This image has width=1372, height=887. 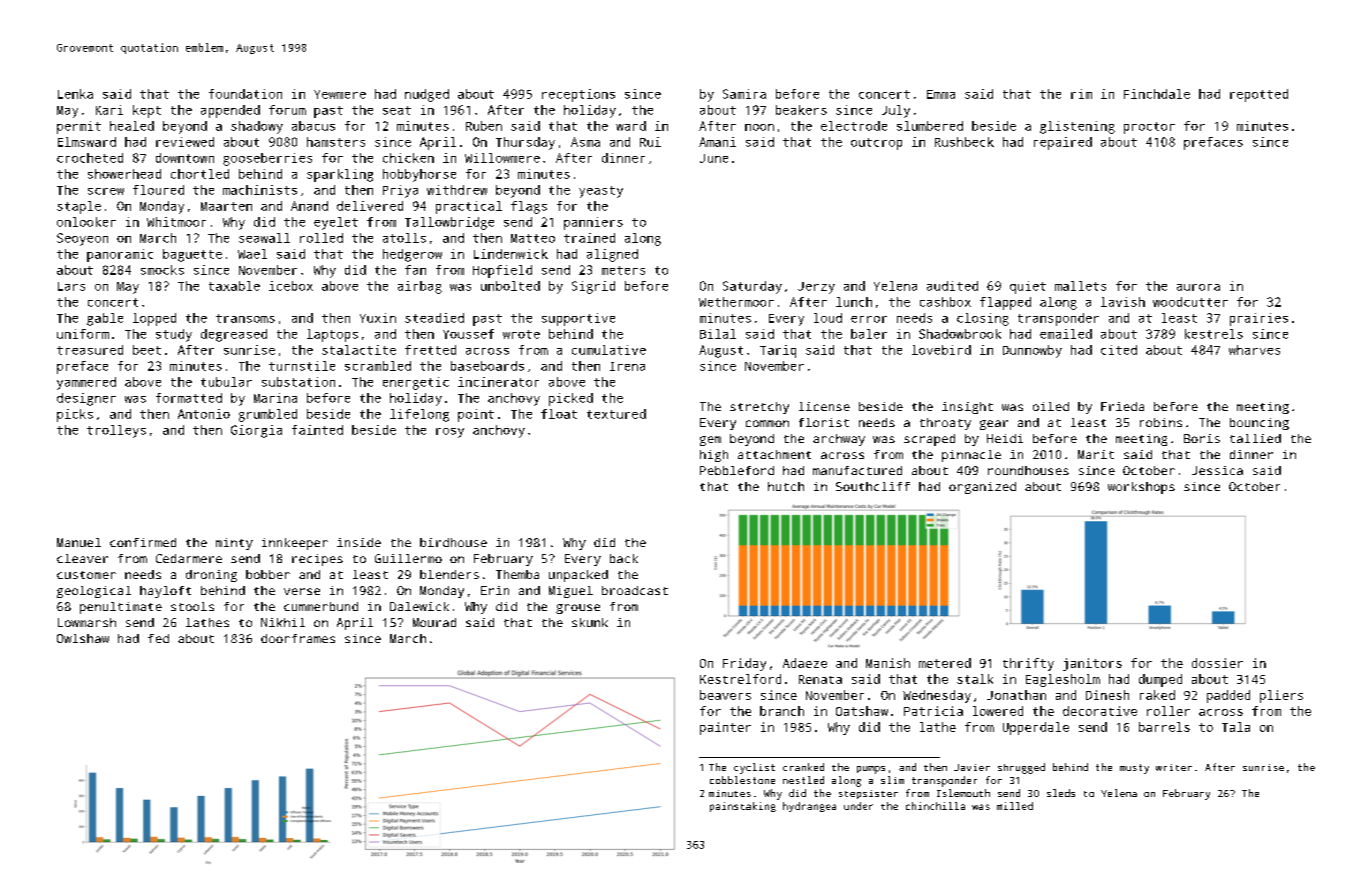 What do you see at coordinates (158, 638) in the image?
I see `fed` at bounding box center [158, 638].
